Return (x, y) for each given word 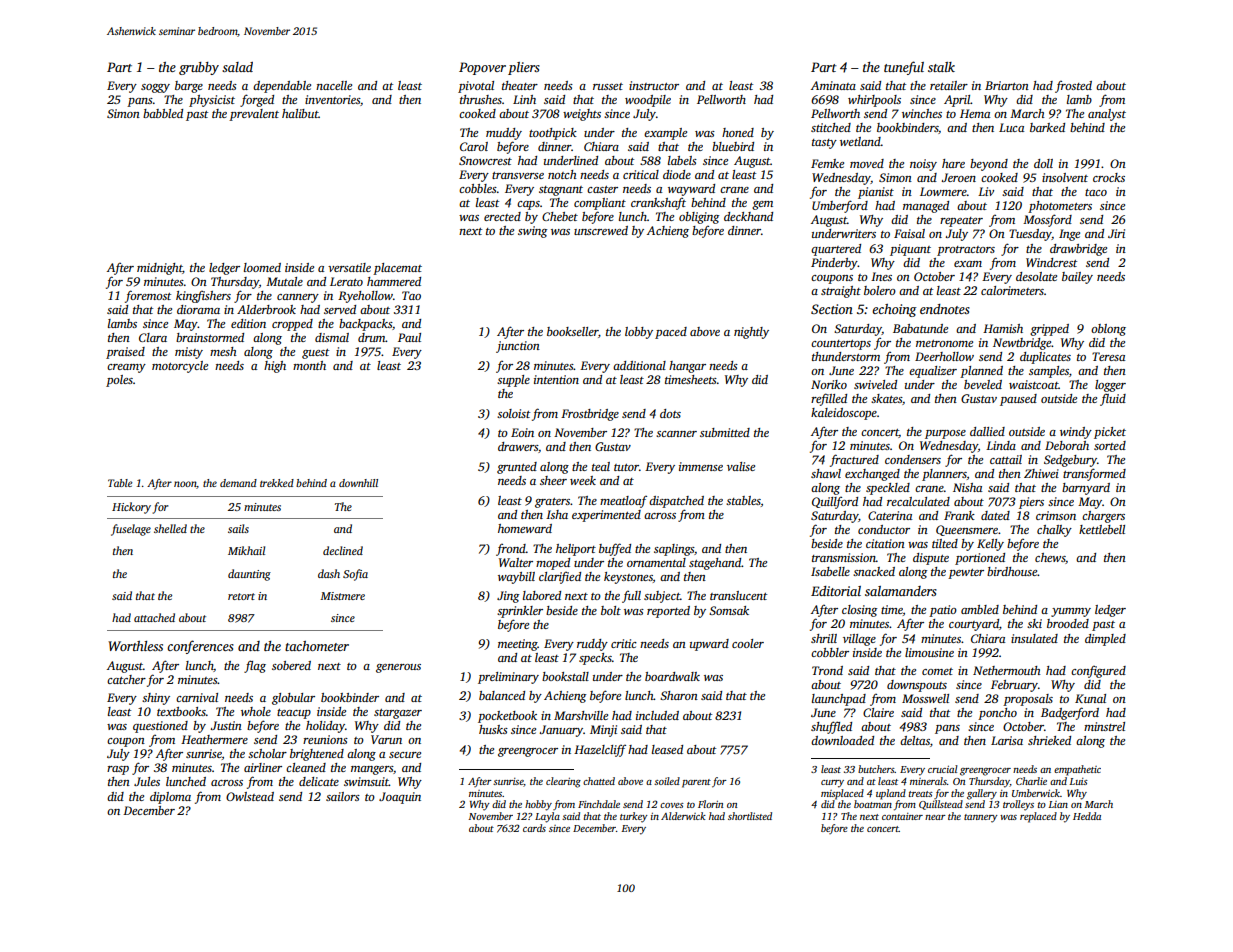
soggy (155, 88)
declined (343, 550)
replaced (1038, 817)
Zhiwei (1041, 473)
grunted (517, 468)
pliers (524, 68)
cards (534, 828)
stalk (941, 67)
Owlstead (250, 796)
